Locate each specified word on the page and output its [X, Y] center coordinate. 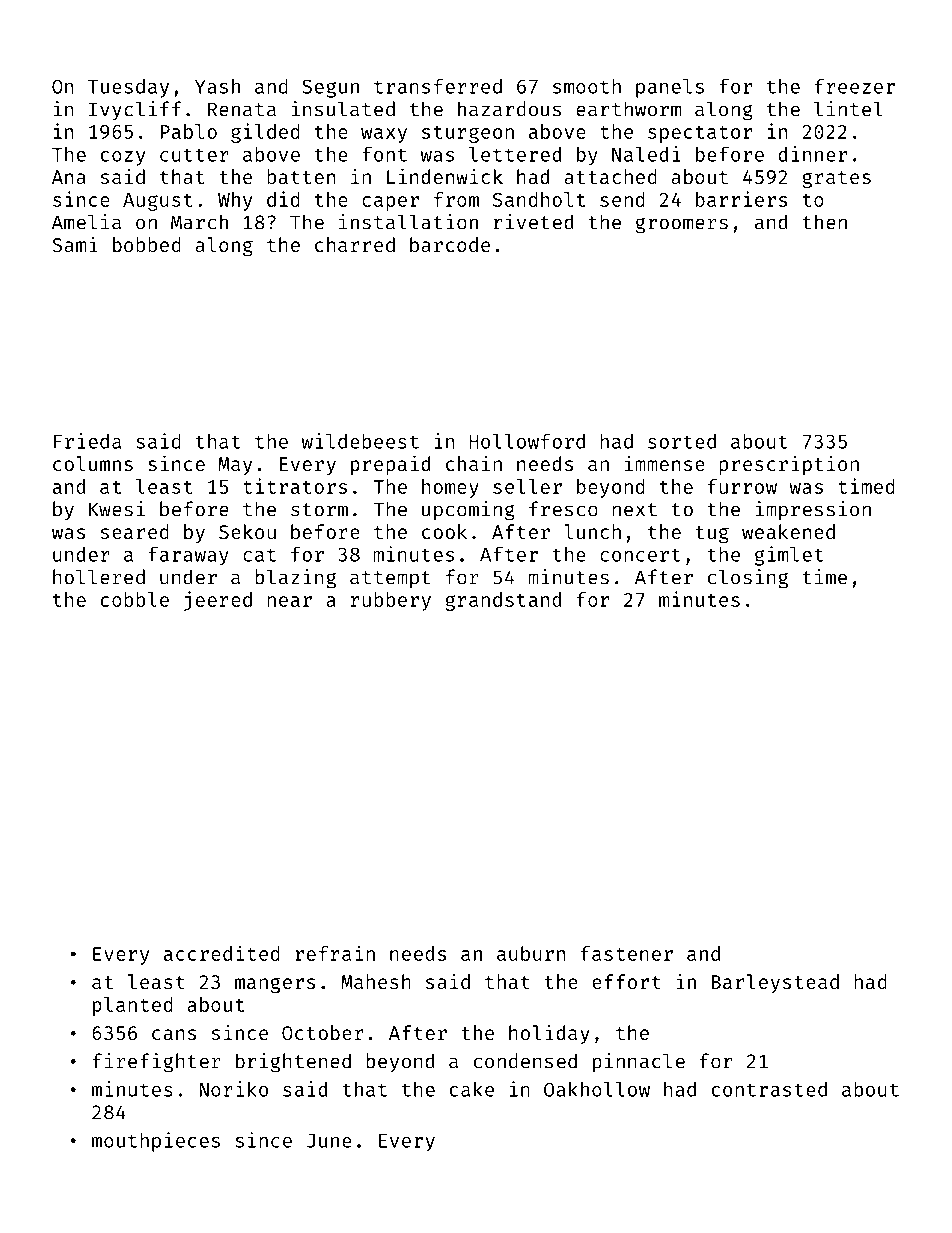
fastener [627, 953]
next [634, 510]
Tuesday [128, 88]
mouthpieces [156, 1142]
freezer [855, 86]
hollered [99, 577]
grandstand [503, 601]
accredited [222, 953]
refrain [335, 953]
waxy [384, 135]
